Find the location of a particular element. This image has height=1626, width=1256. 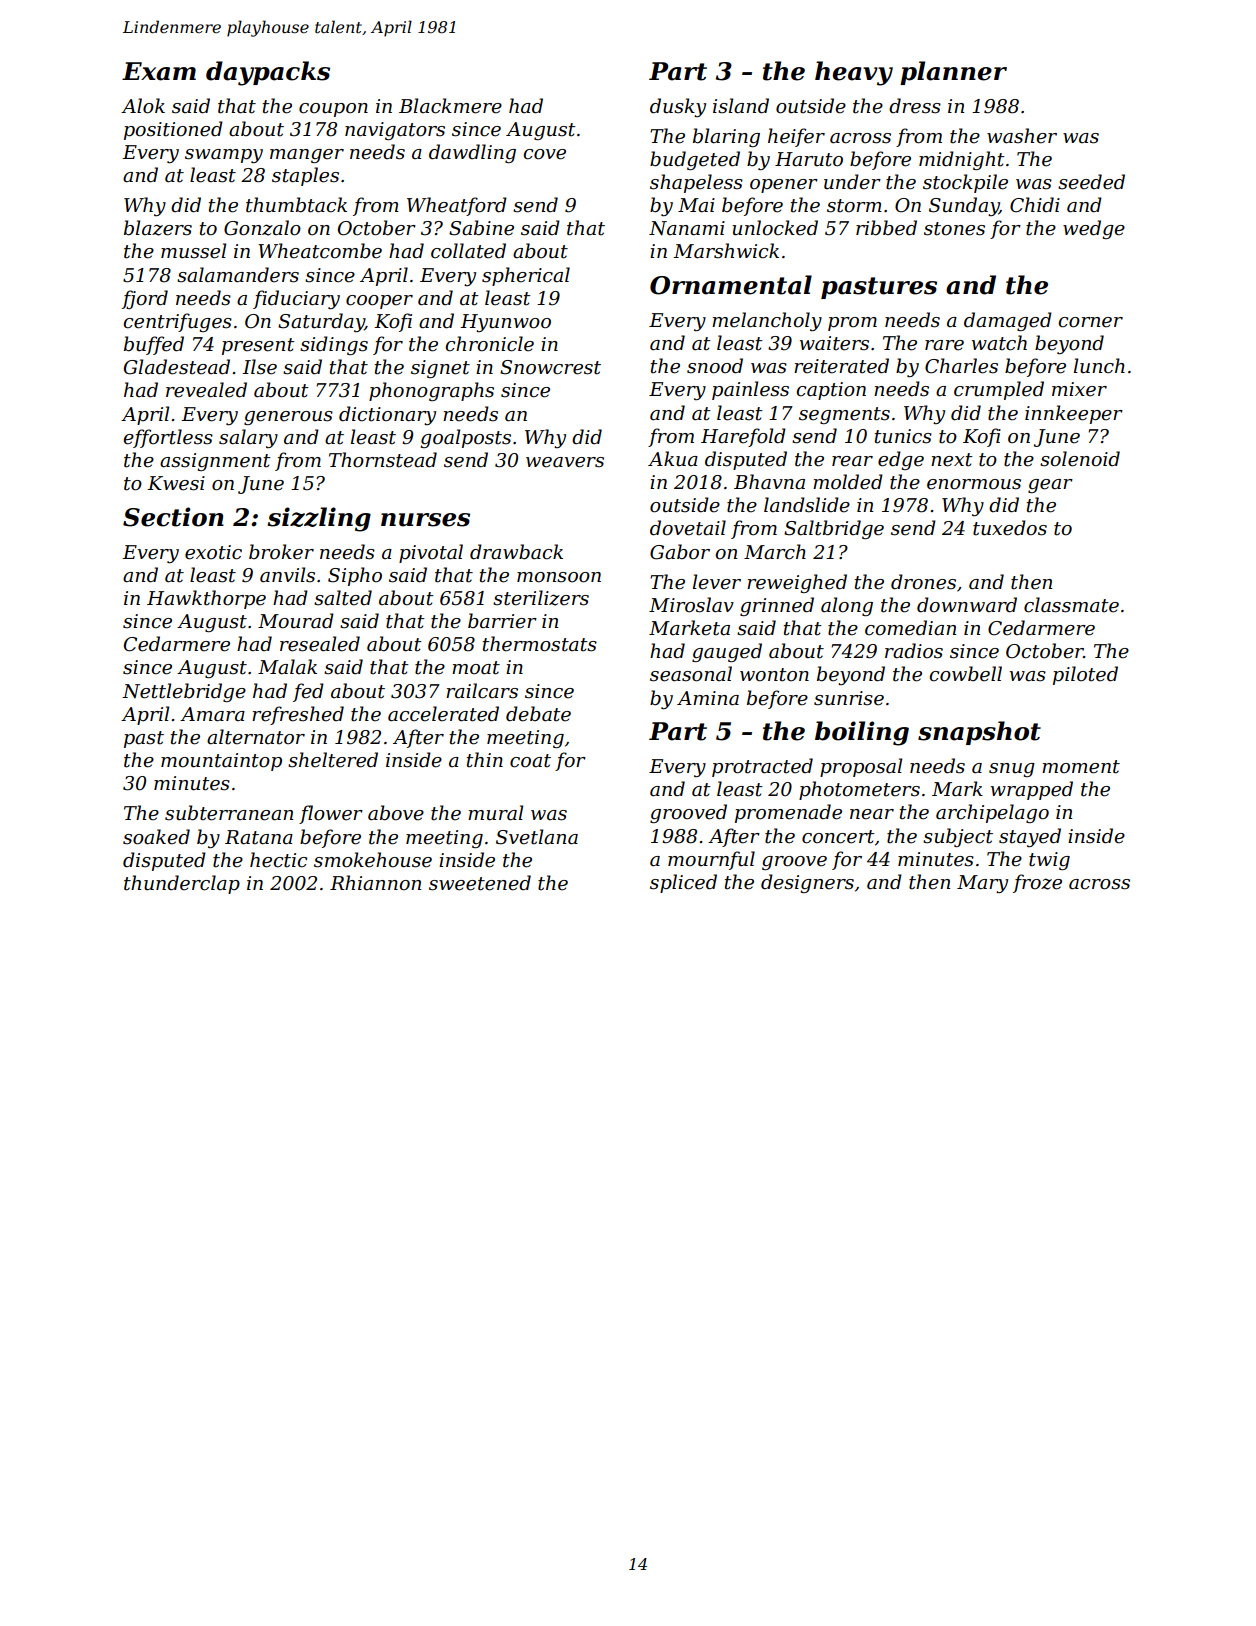

solenoid is located at coordinates (1080, 459).
